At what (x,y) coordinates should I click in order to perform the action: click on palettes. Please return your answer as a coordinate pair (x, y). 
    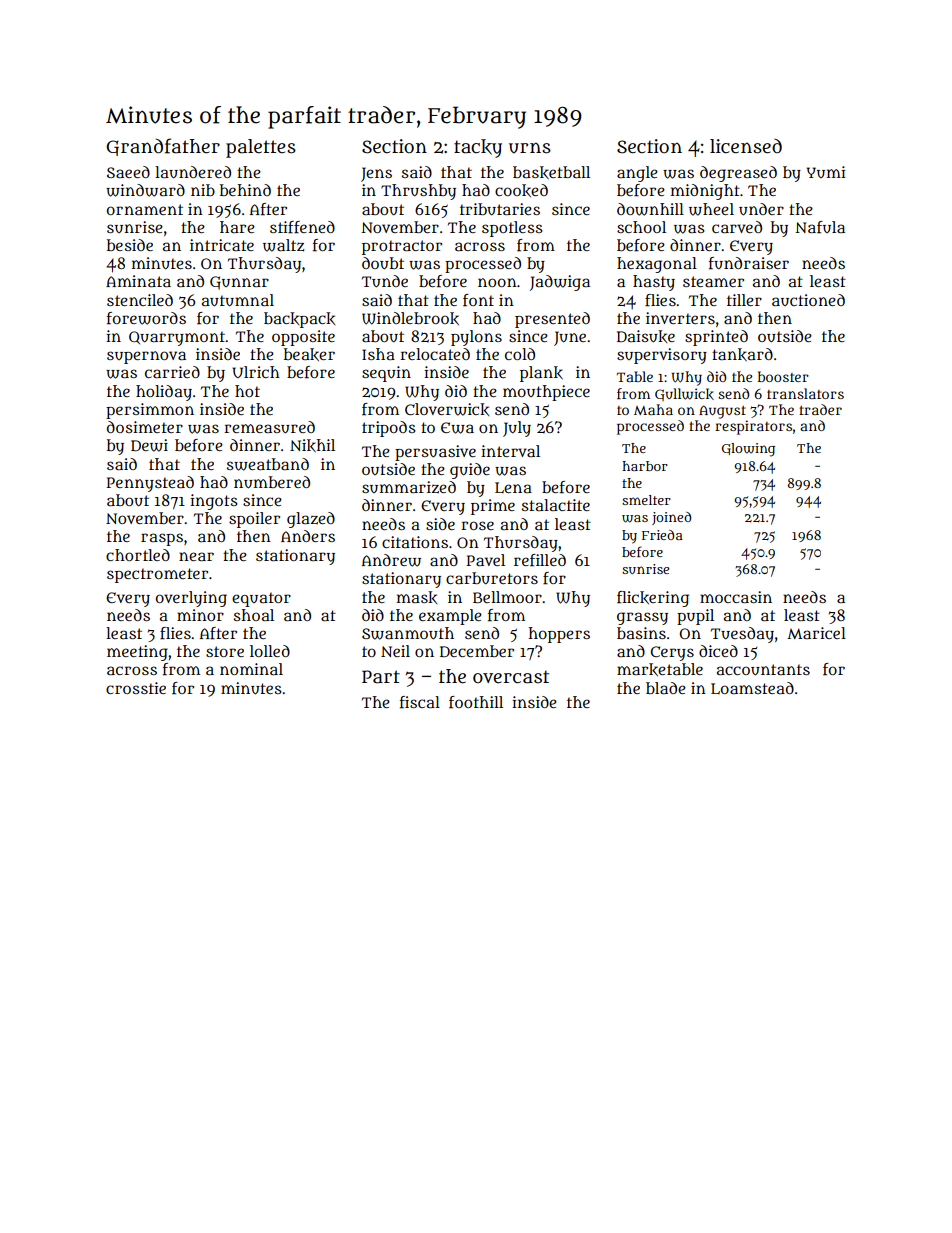
    Looking at the image, I should click on (261, 148).
